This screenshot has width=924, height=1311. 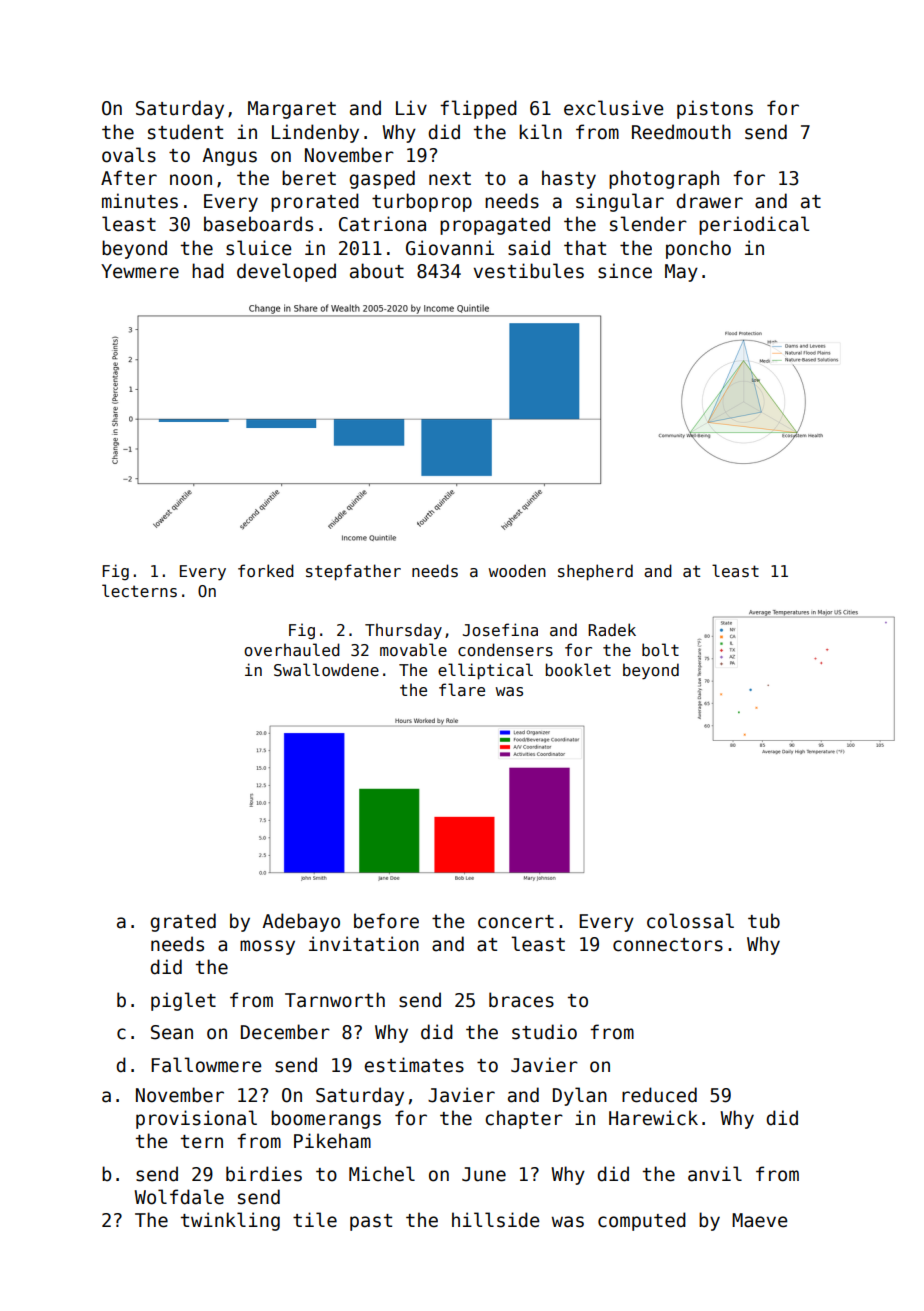 What do you see at coordinates (230, 1221) in the screenshot?
I see `twinkling` at bounding box center [230, 1221].
